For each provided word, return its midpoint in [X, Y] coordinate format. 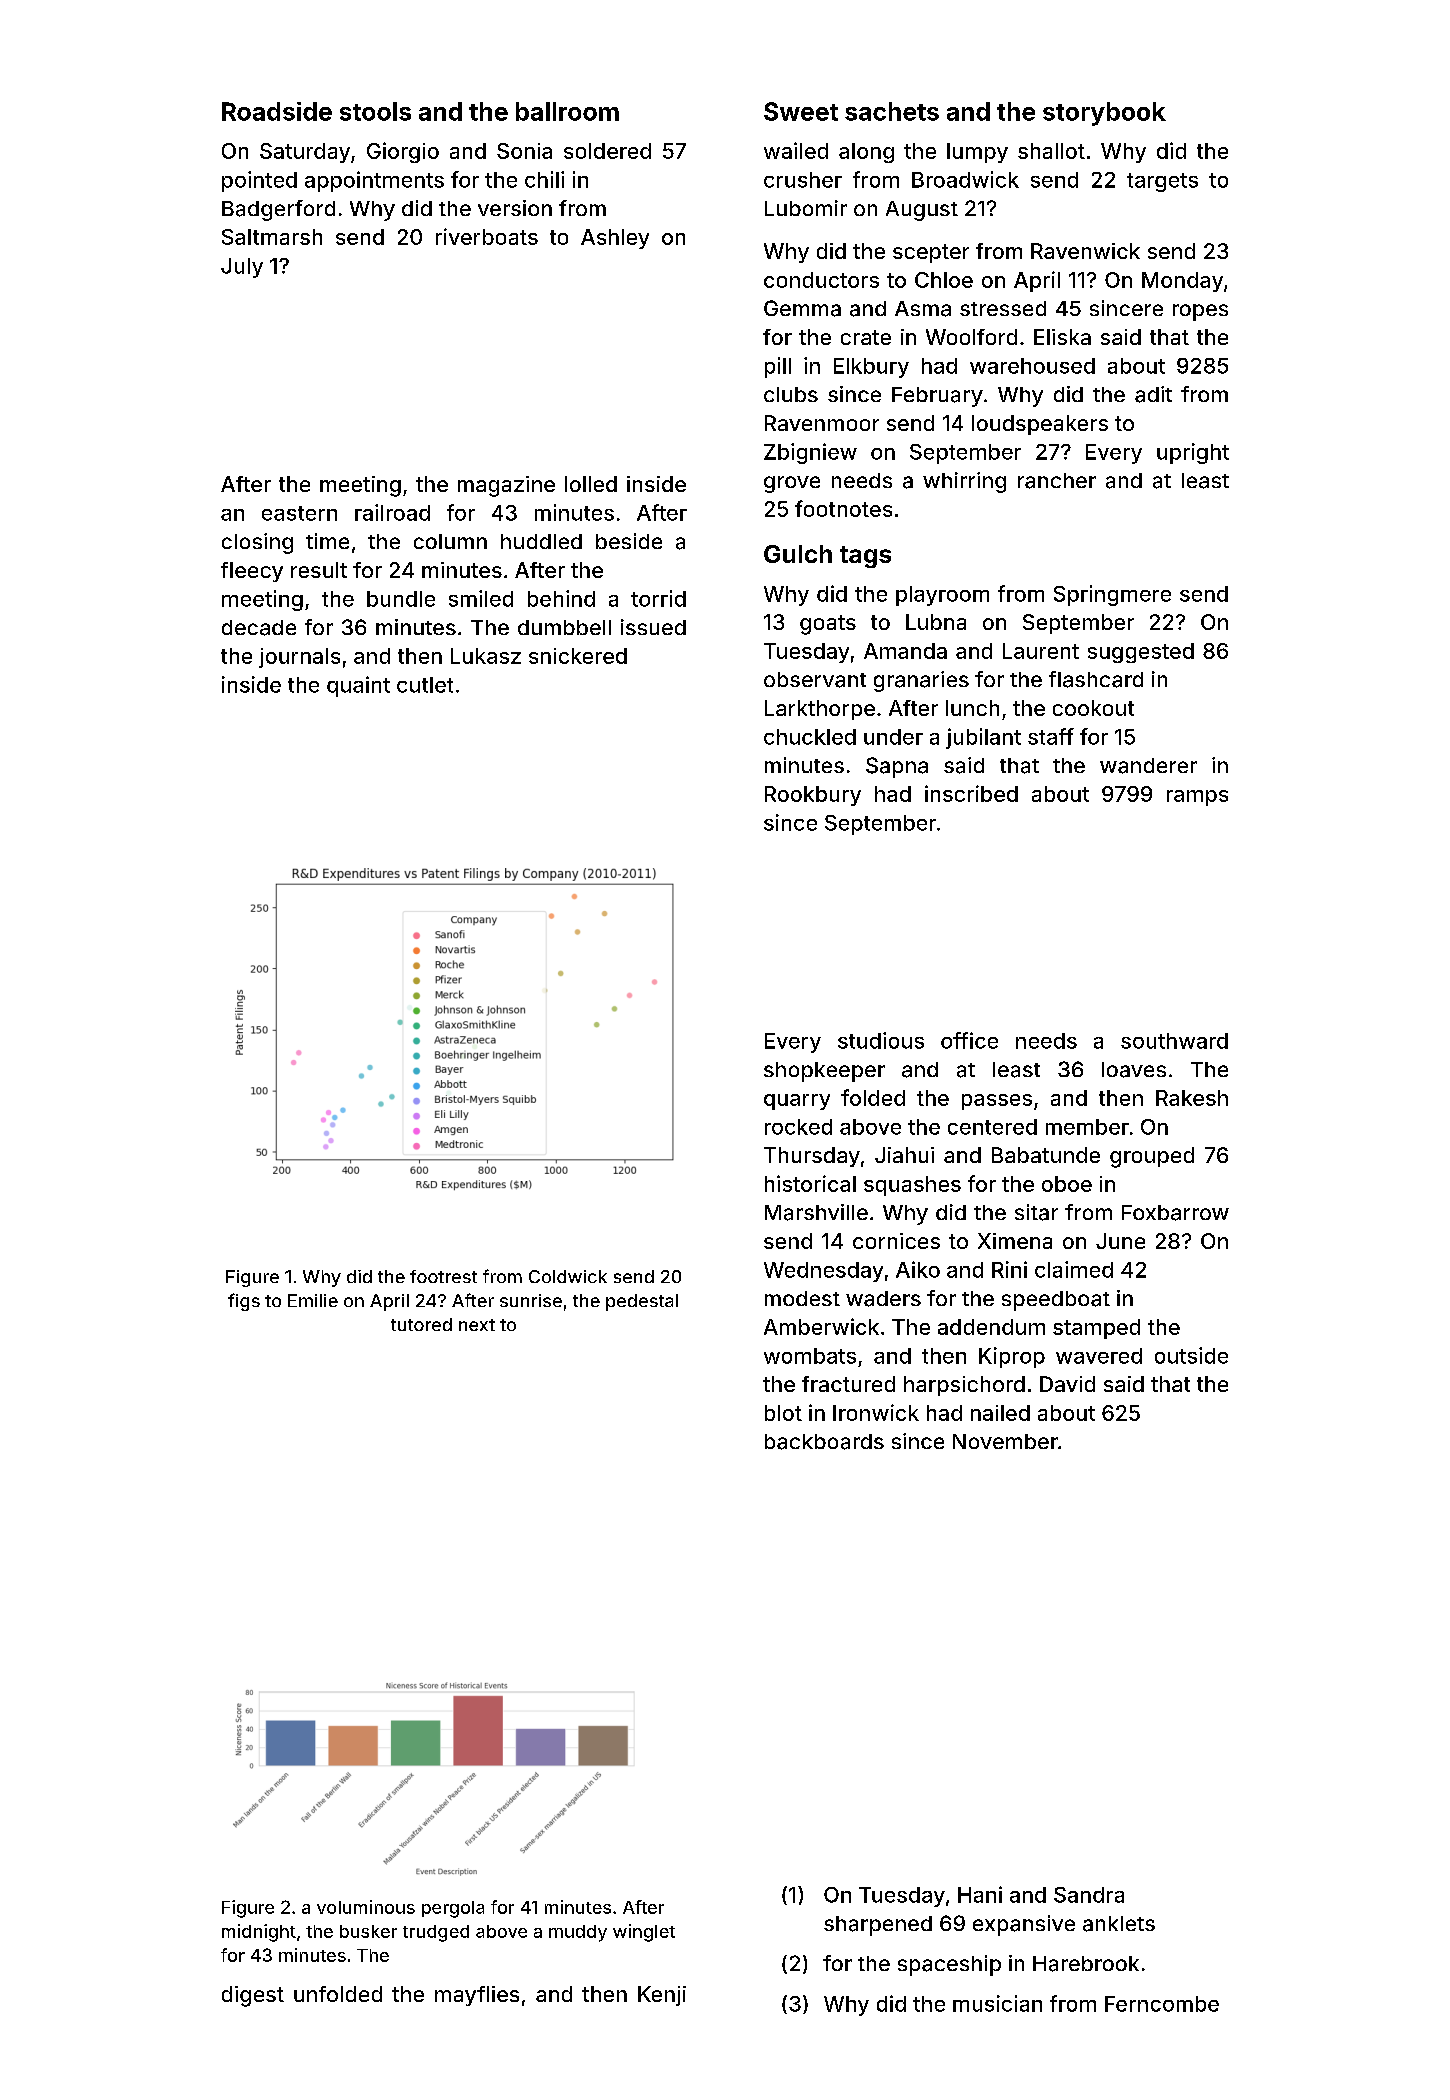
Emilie [313, 1300]
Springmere [1112, 595]
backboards [824, 1442]
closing [257, 543]
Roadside [277, 111]
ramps [1197, 798]
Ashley [615, 239]
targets [1162, 182]
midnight [259, 1933]
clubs [791, 394]
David [1067, 1384]
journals [299, 658]
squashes [912, 1186]
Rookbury [813, 796]
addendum [991, 1327]
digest [253, 1996]
